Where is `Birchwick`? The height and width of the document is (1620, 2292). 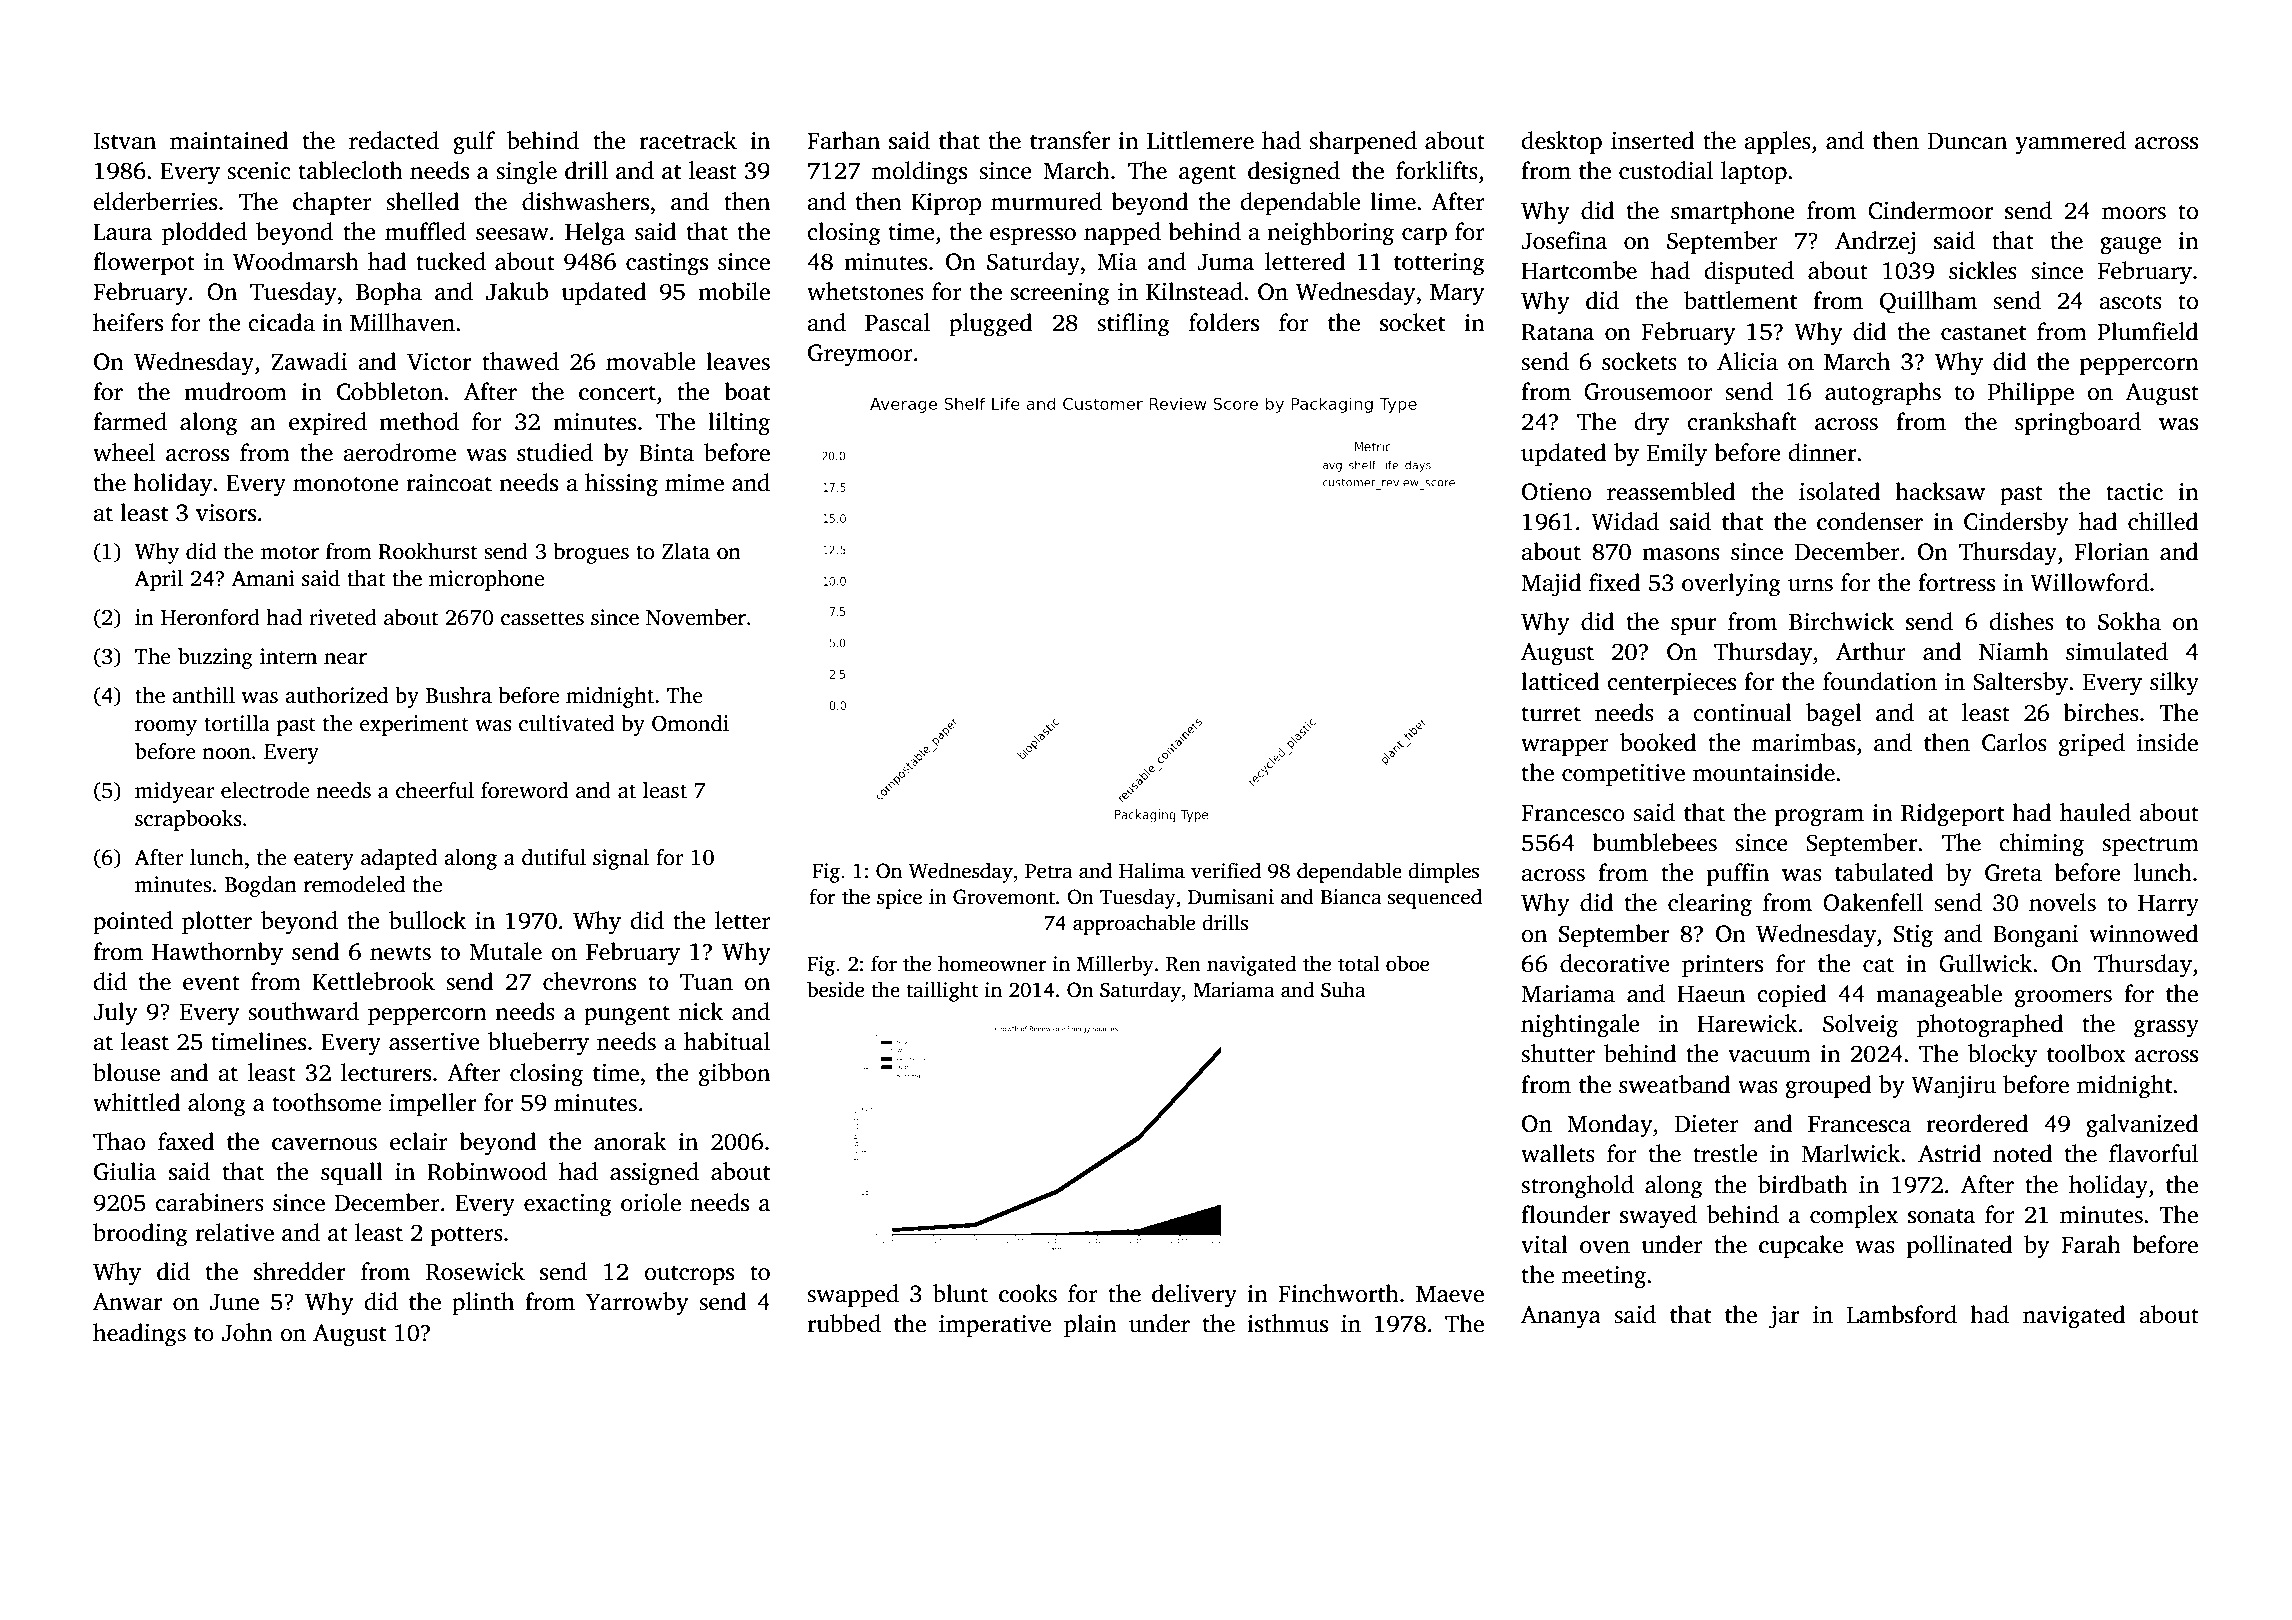 Birchwick is located at coordinates (1841, 621).
